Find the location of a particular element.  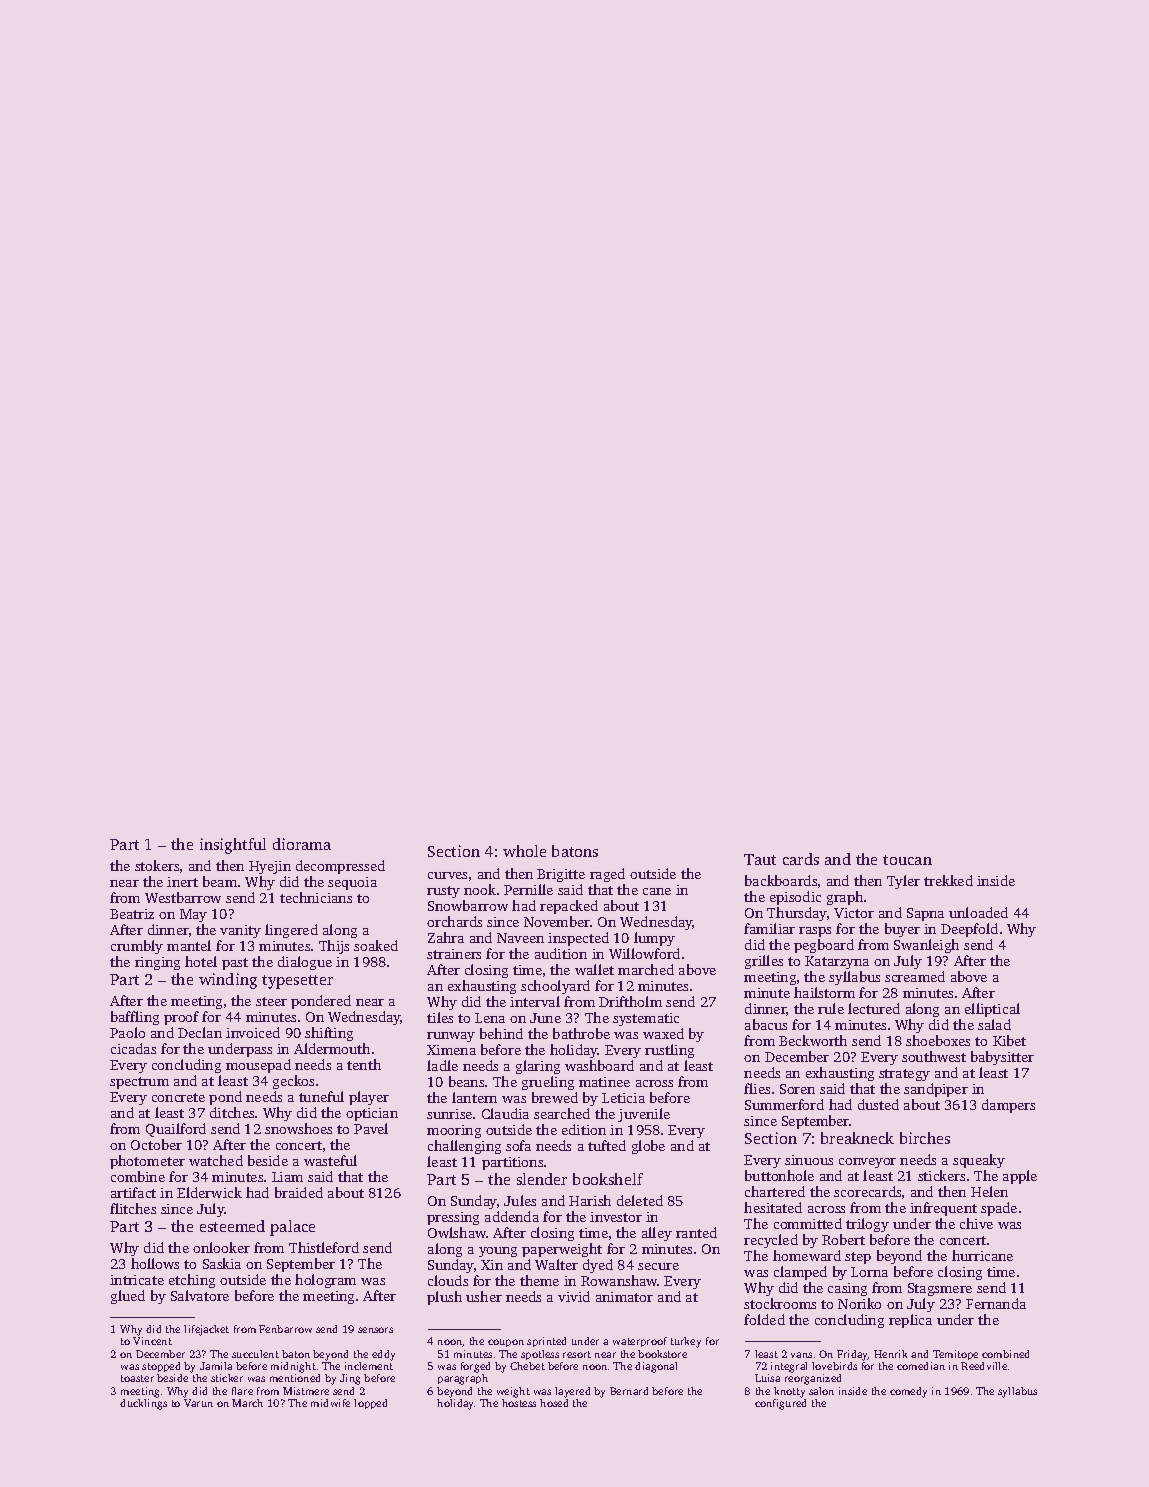

photometer is located at coordinates (147, 1162).
